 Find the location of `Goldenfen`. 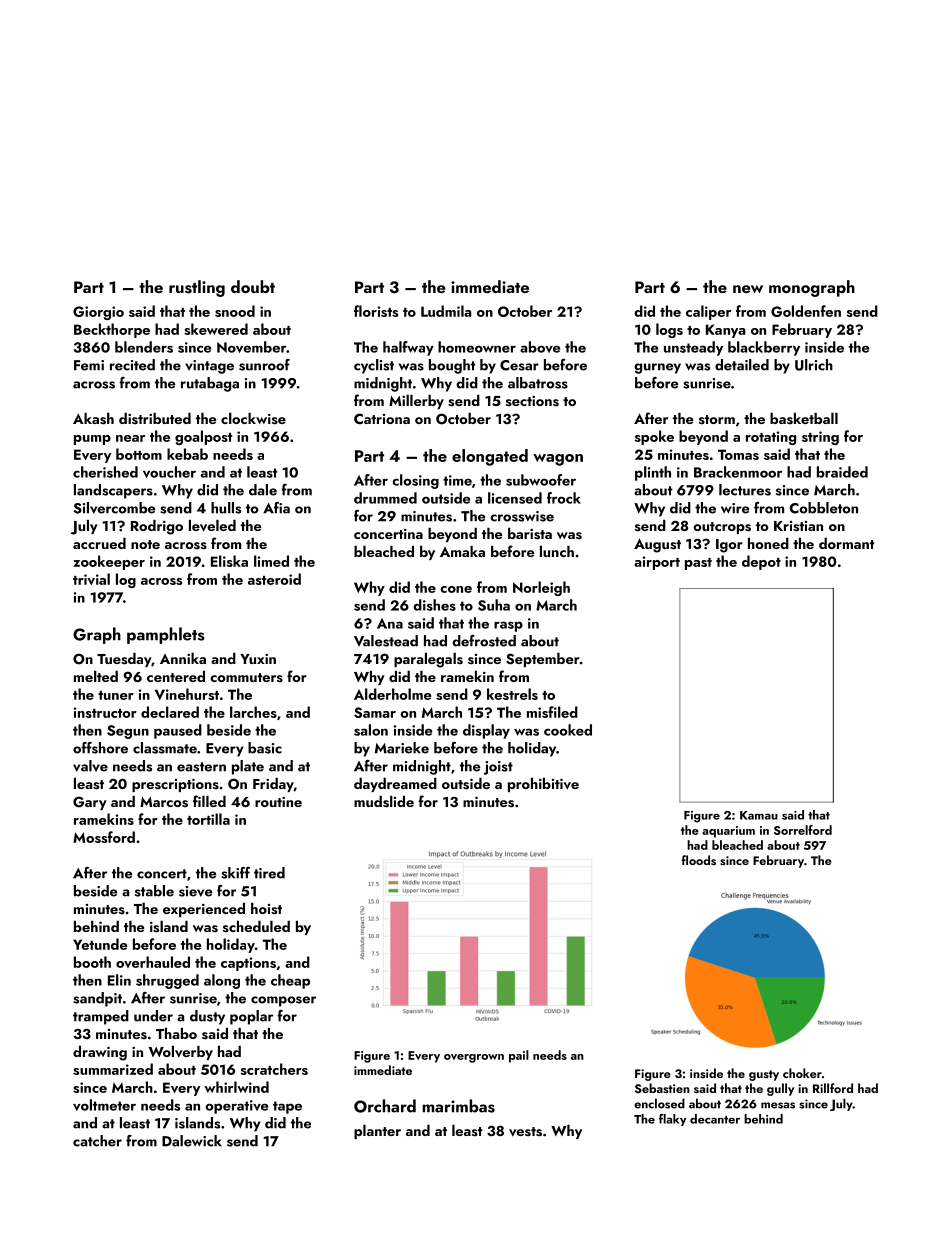

Goldenfen is located at coordinates (806, 311).
